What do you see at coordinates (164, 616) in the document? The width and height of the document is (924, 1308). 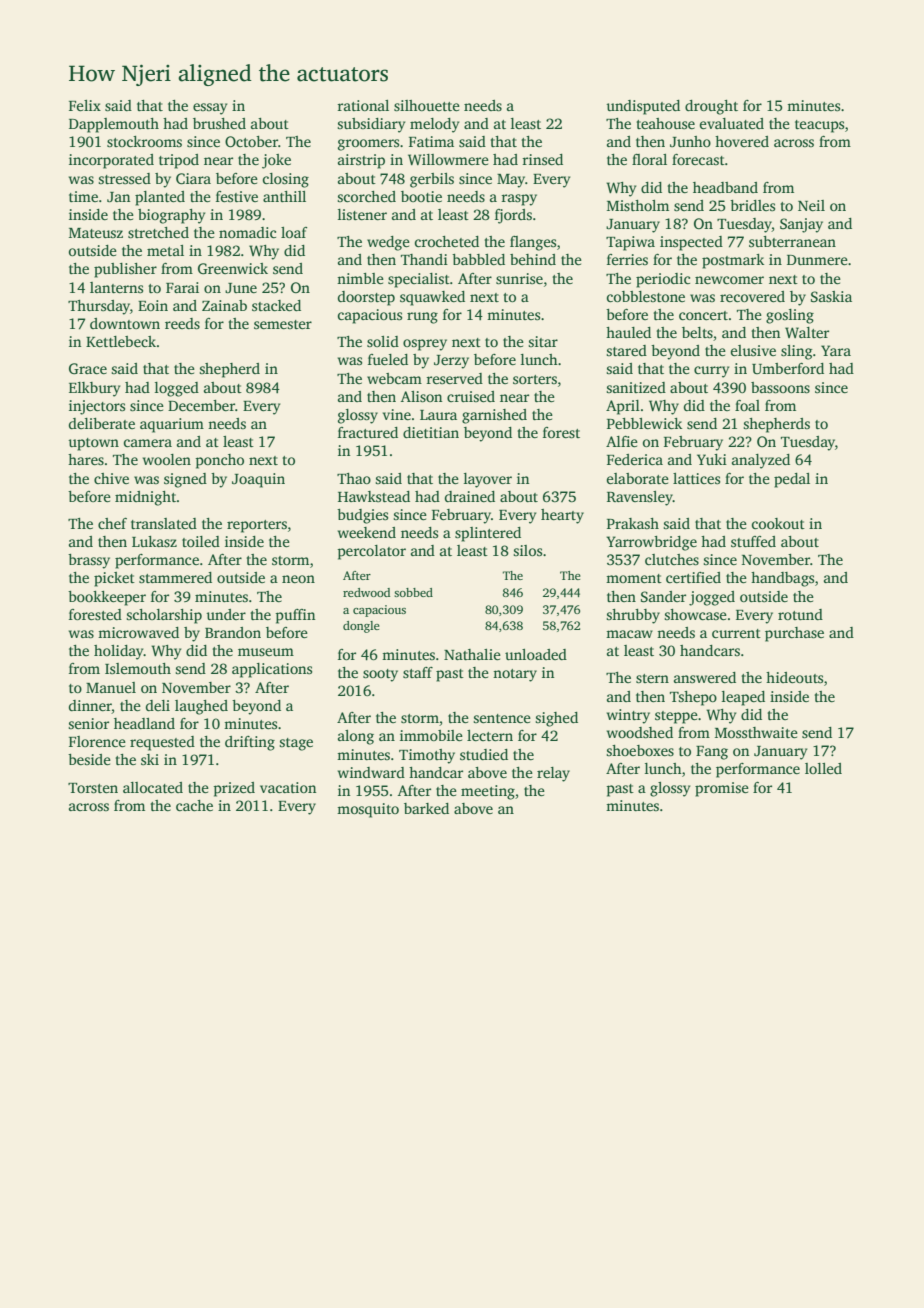 I see `scholarship` at bounding box center [164, 616].
